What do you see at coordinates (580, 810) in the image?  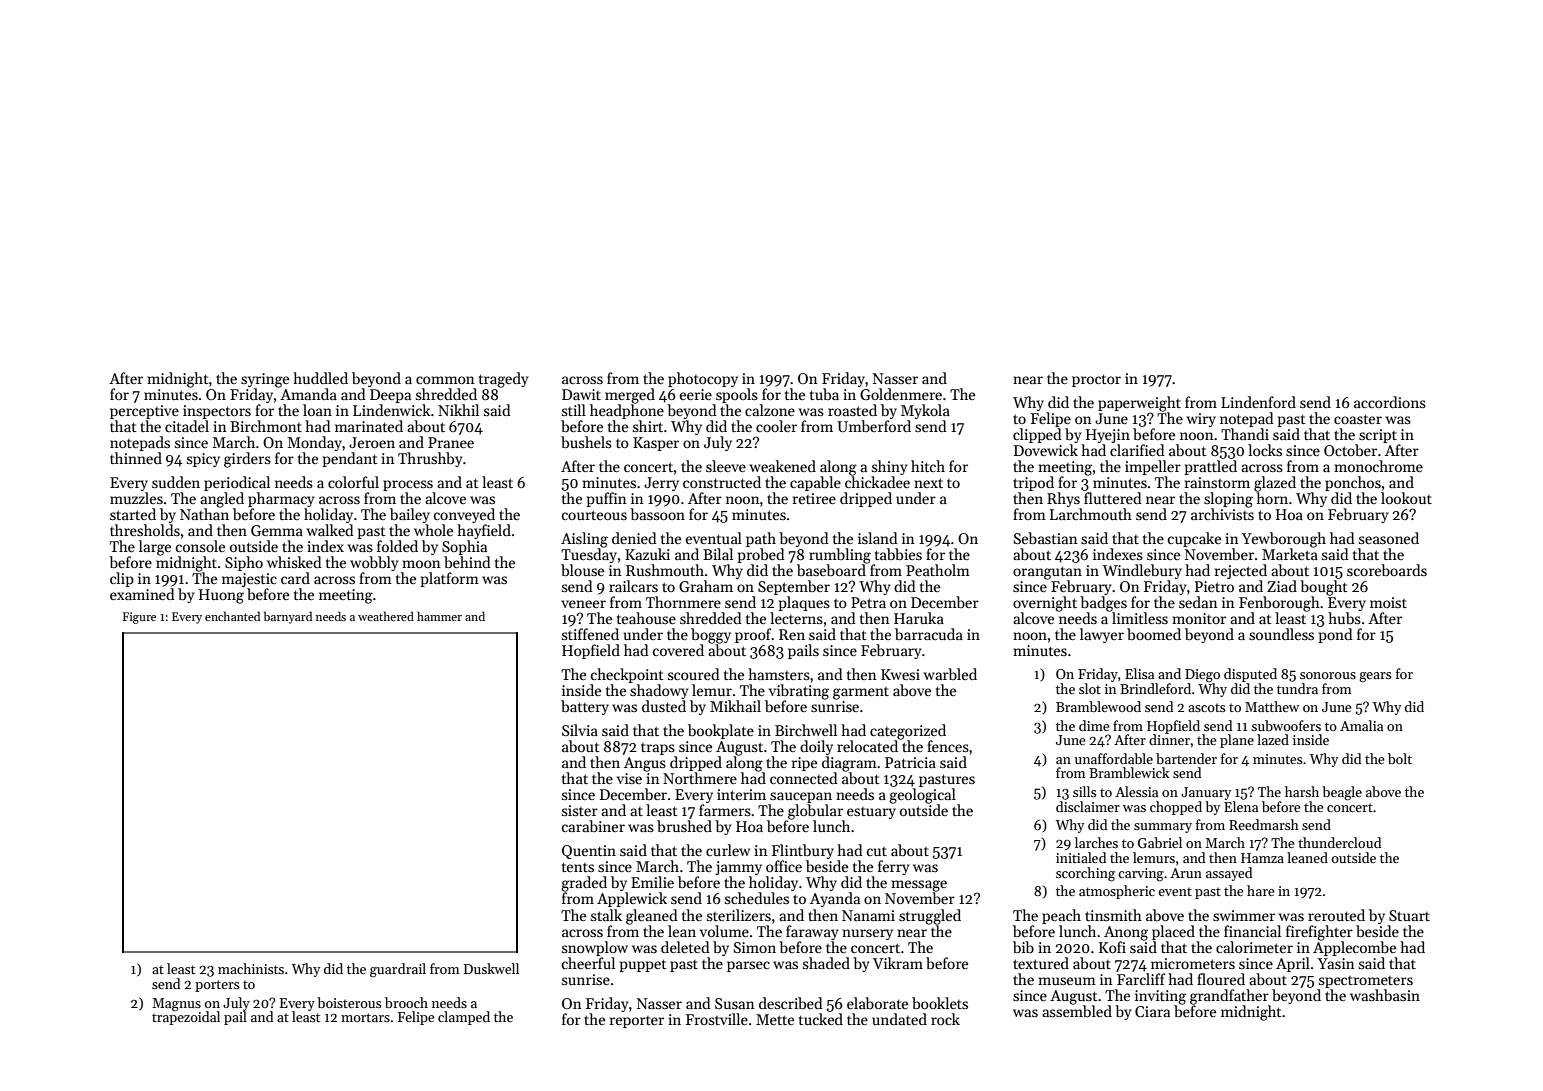 I see `sister` at bounding box center [580, 810].
